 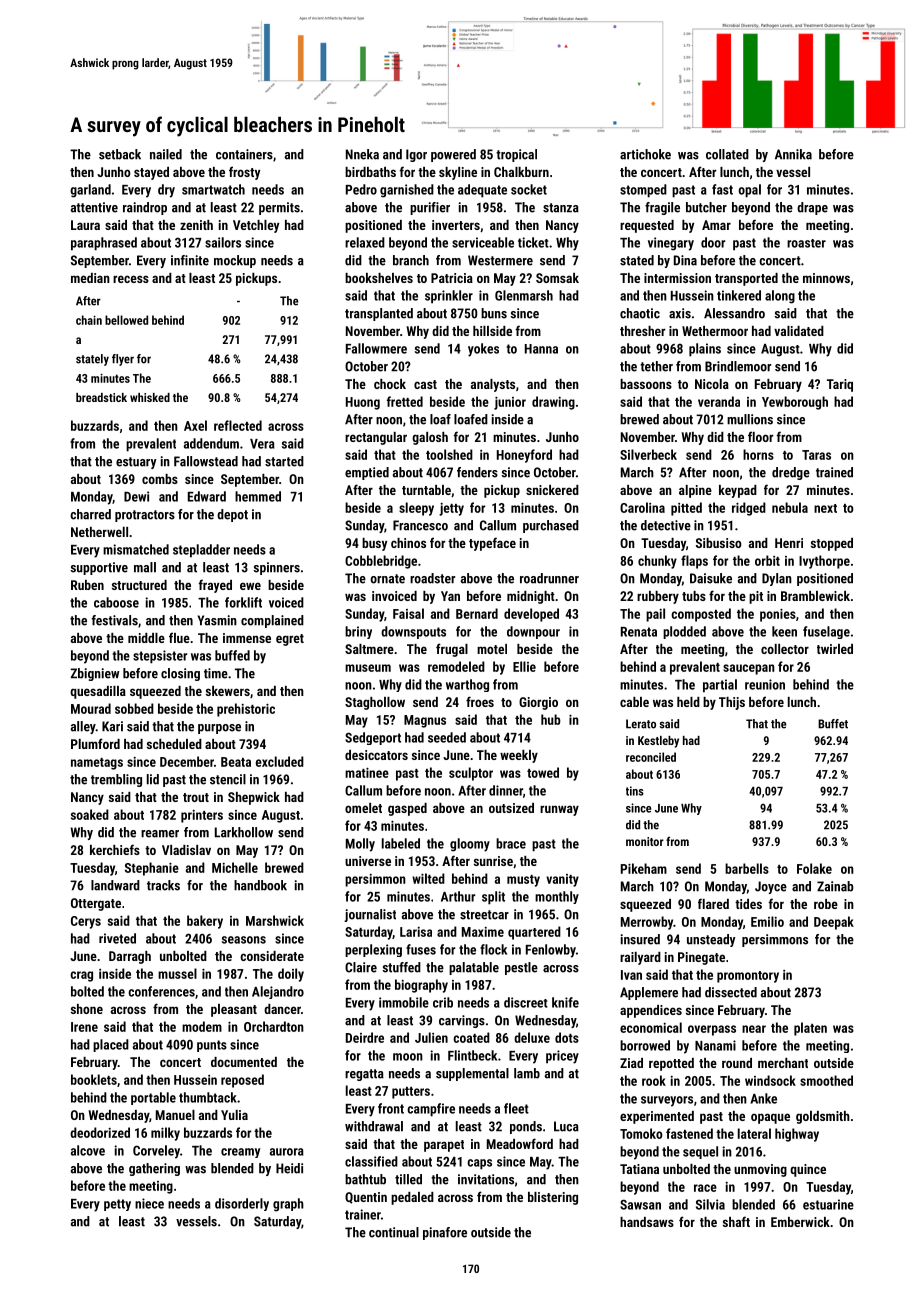 What do you see at coordinates (160, 657) in the screenshot?
I see `stepsister` at bounding box center [160, 657].
